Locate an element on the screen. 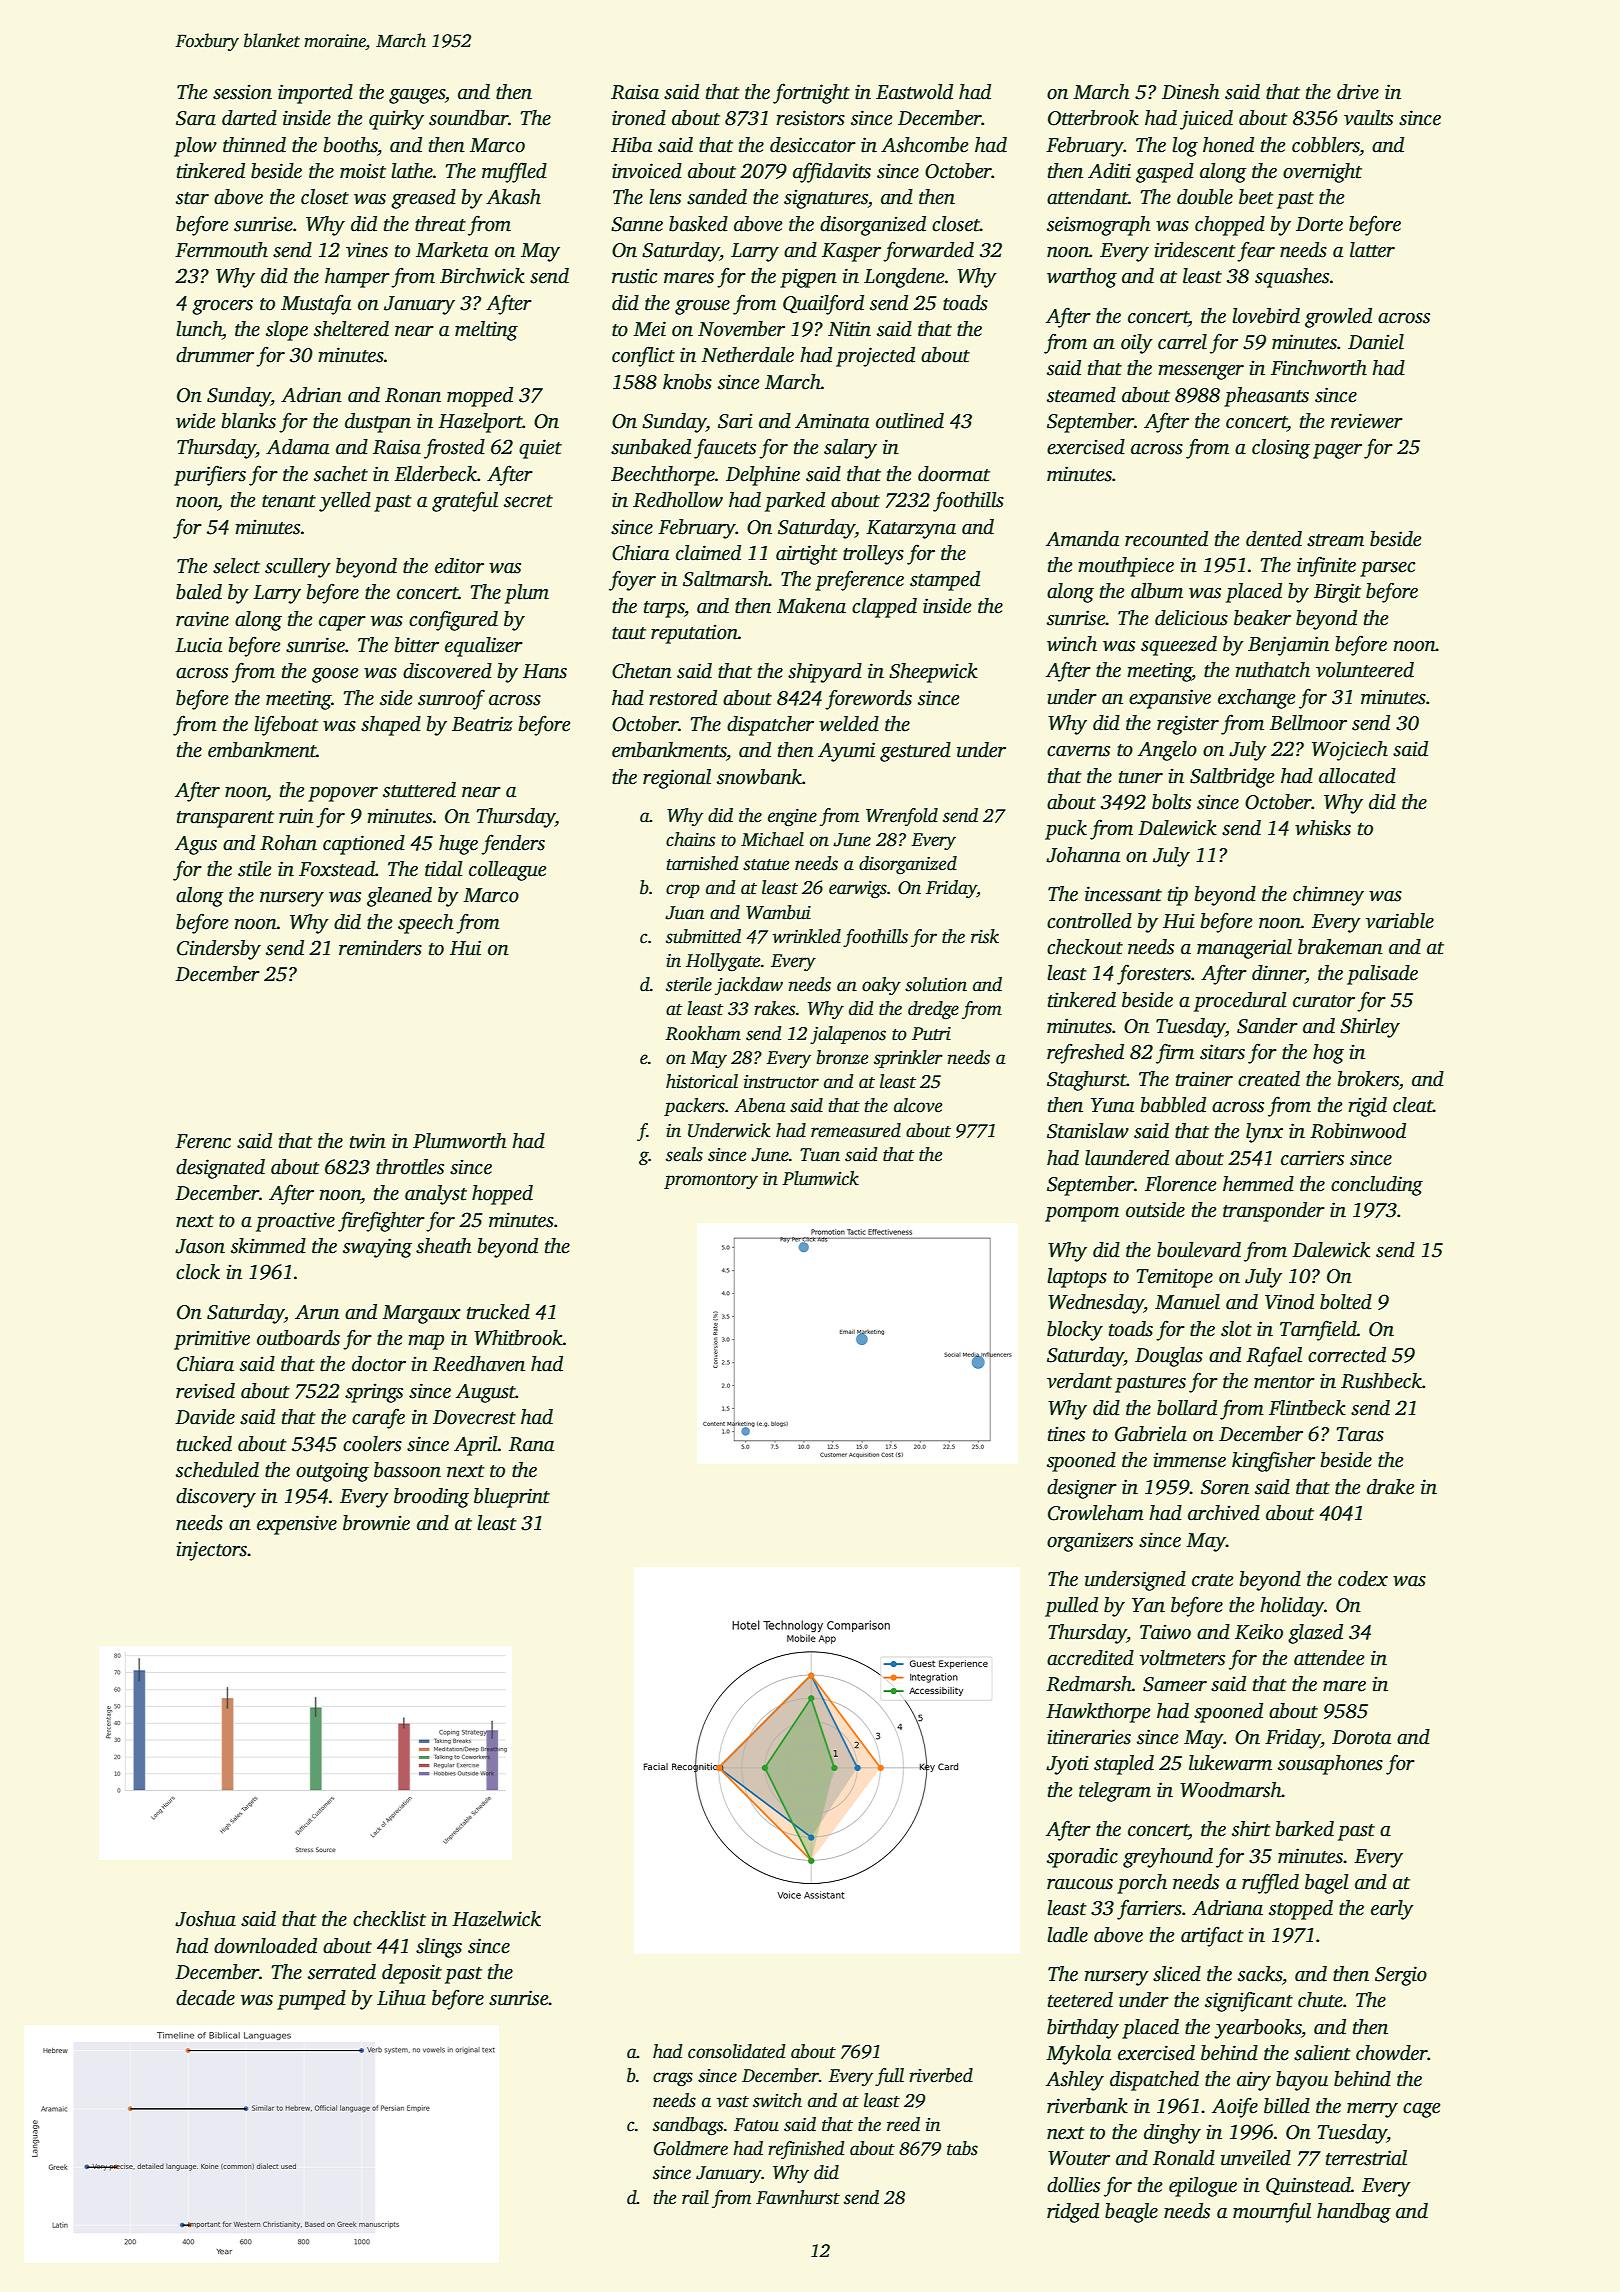 The image size is (1620, 2292). Joshua is located at coordinates (205, 1919).
